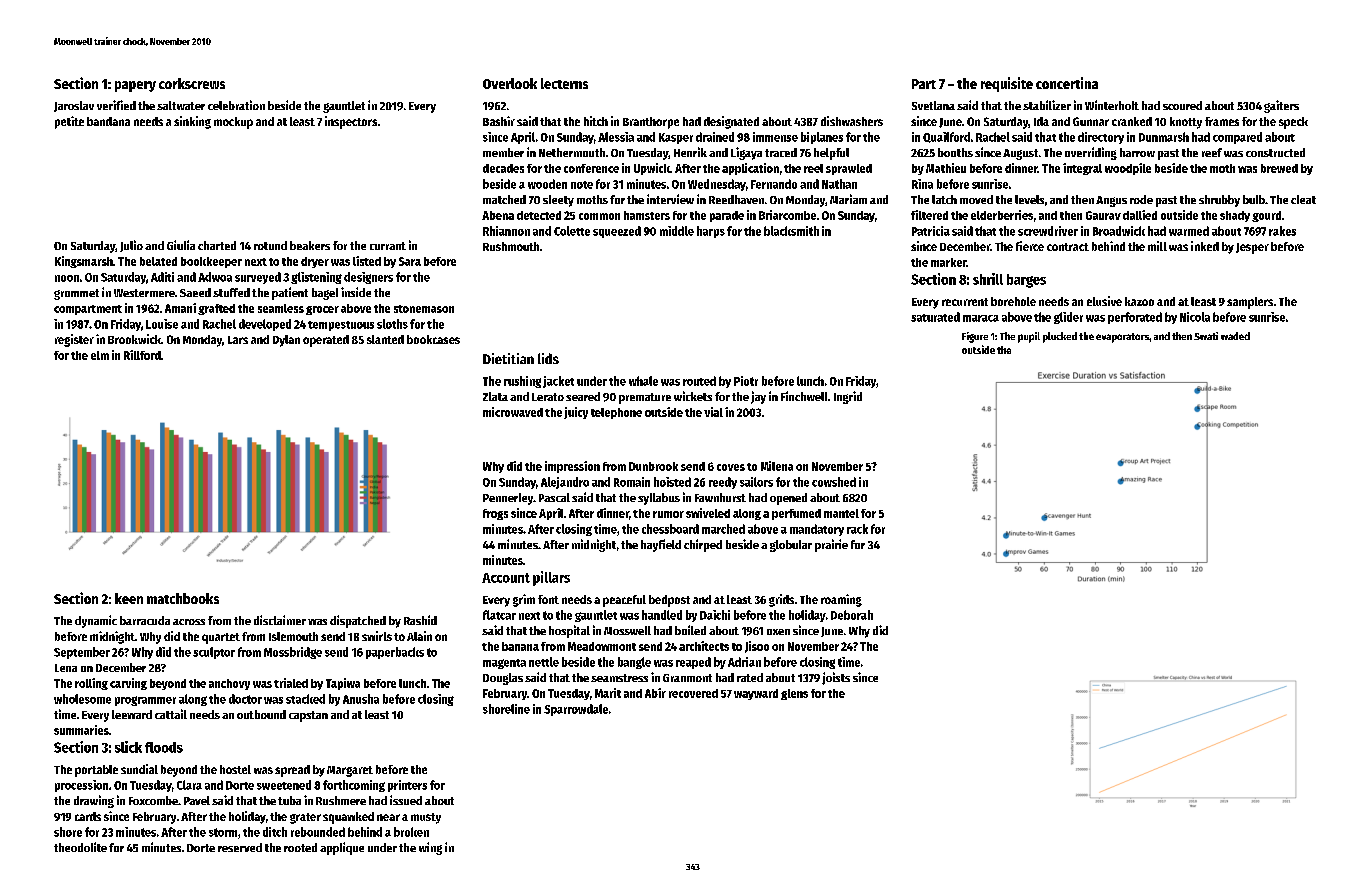 The width and height of the page is (1372, 887). I want to click on Deborah, so click(852, 615).
